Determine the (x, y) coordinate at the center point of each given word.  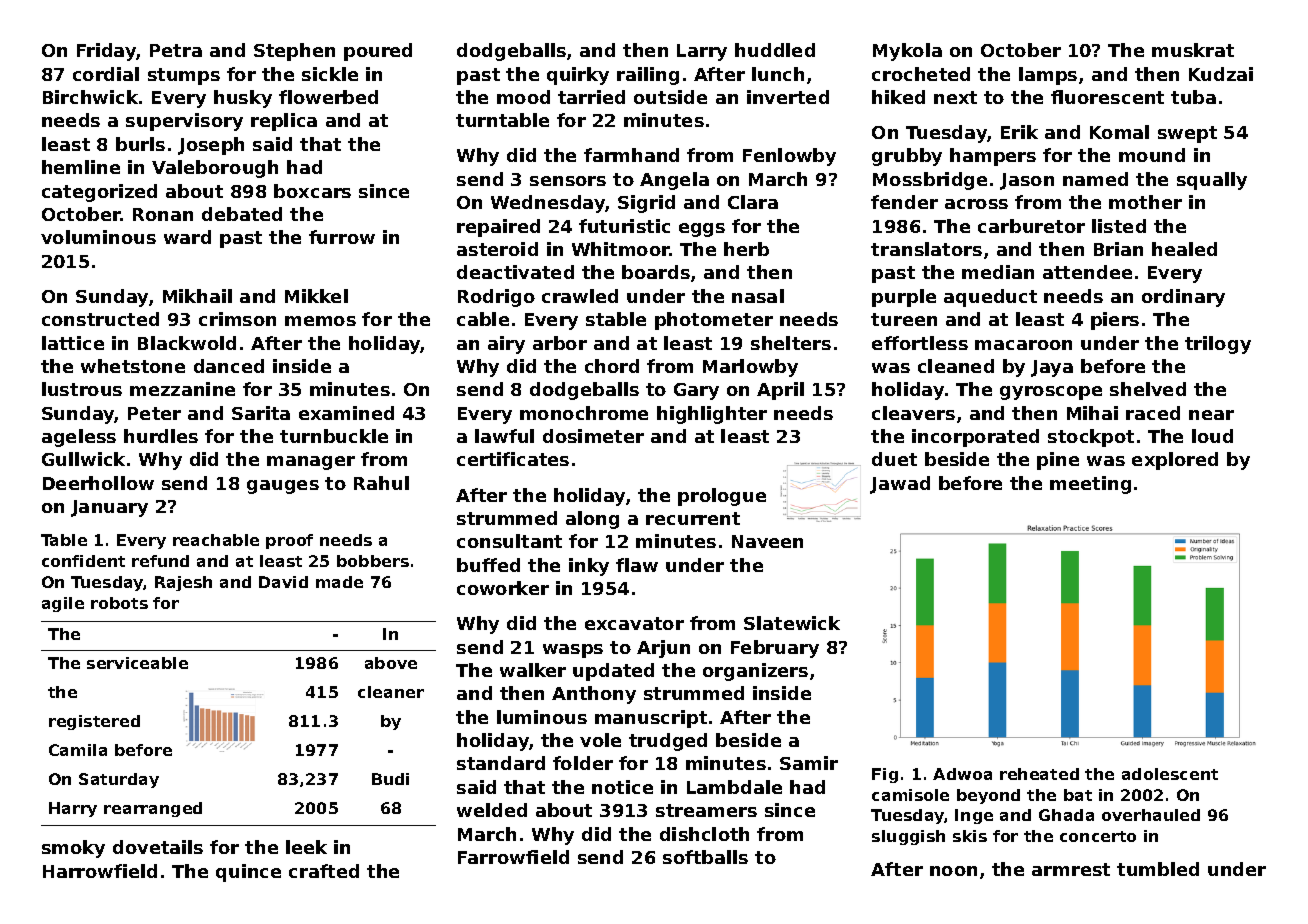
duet (894, 459)
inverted (788, 97)
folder (583, 763)
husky (243, 99)
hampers (993, 157)
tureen (904, 319)
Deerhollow (98, 483)
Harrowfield (100, 871)
